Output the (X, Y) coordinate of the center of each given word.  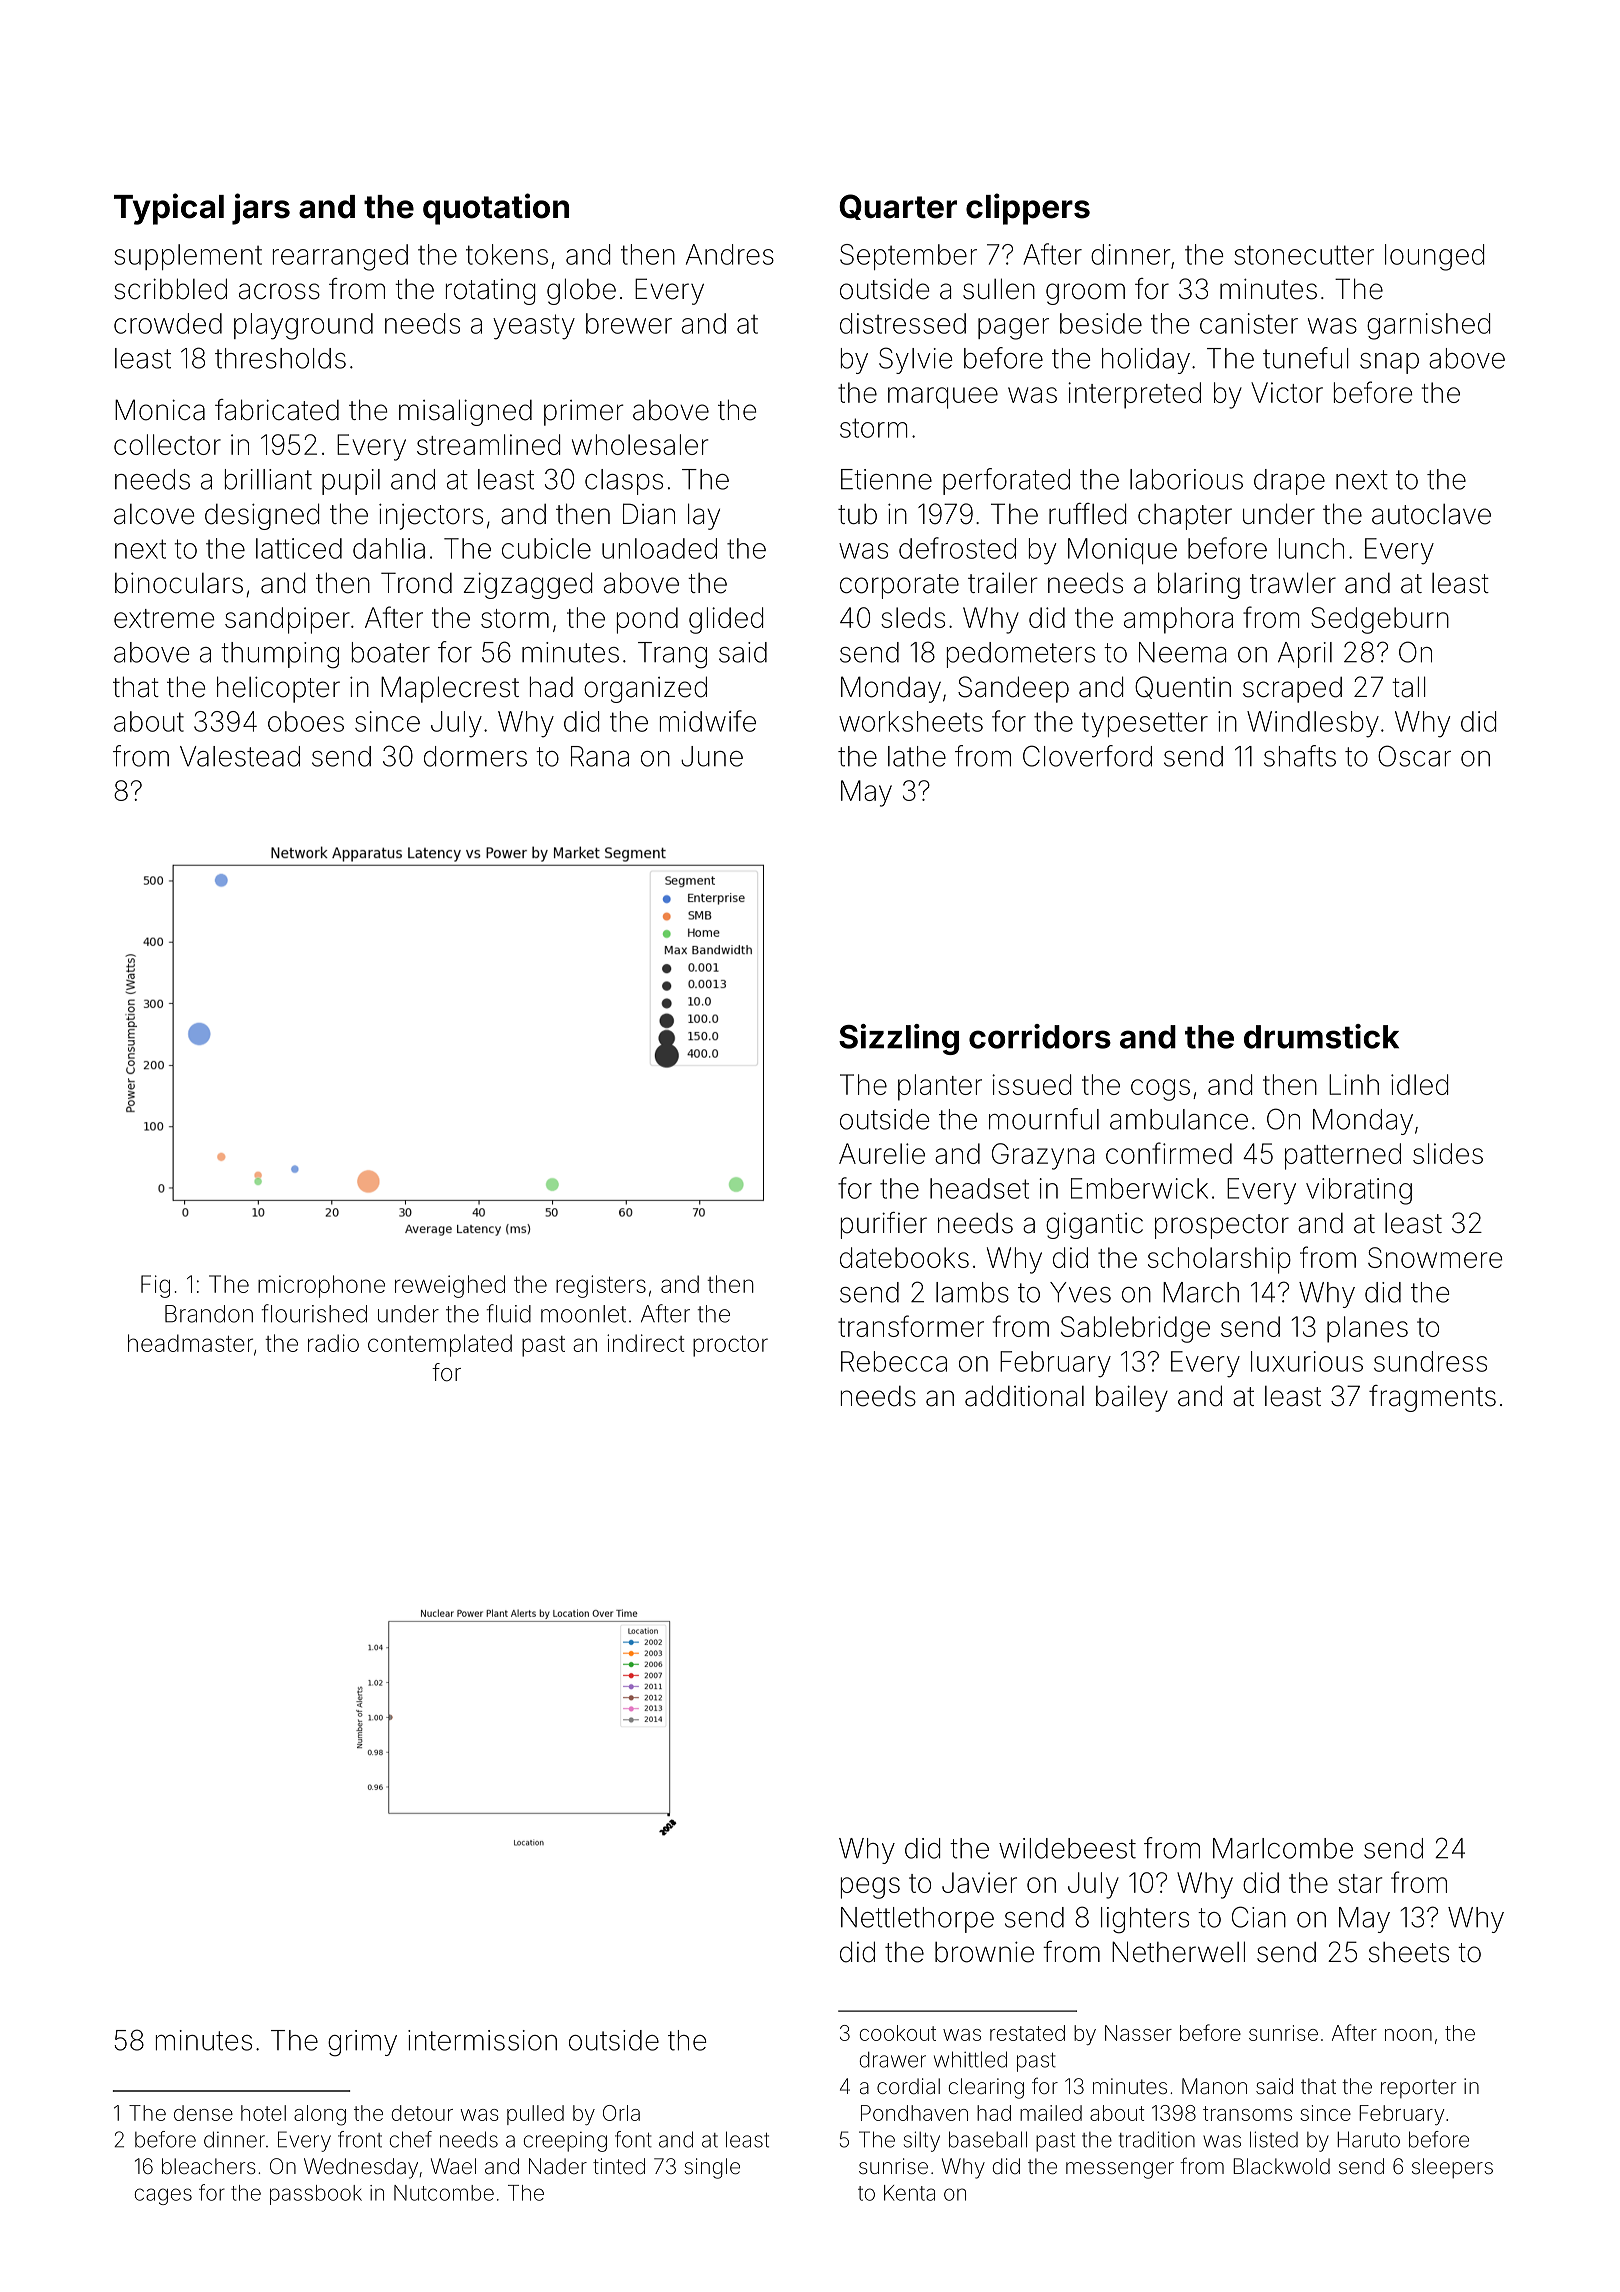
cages (163, 2196)
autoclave (1431, 514)
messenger (1120, 2170)
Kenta (909, 2193)
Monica (160, 410)
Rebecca (894, 1361)
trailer (1003, 583)
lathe (917, 756)
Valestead (240, 756)
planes (1367, 1329)
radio (333, 1343)
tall (1408, 687)
